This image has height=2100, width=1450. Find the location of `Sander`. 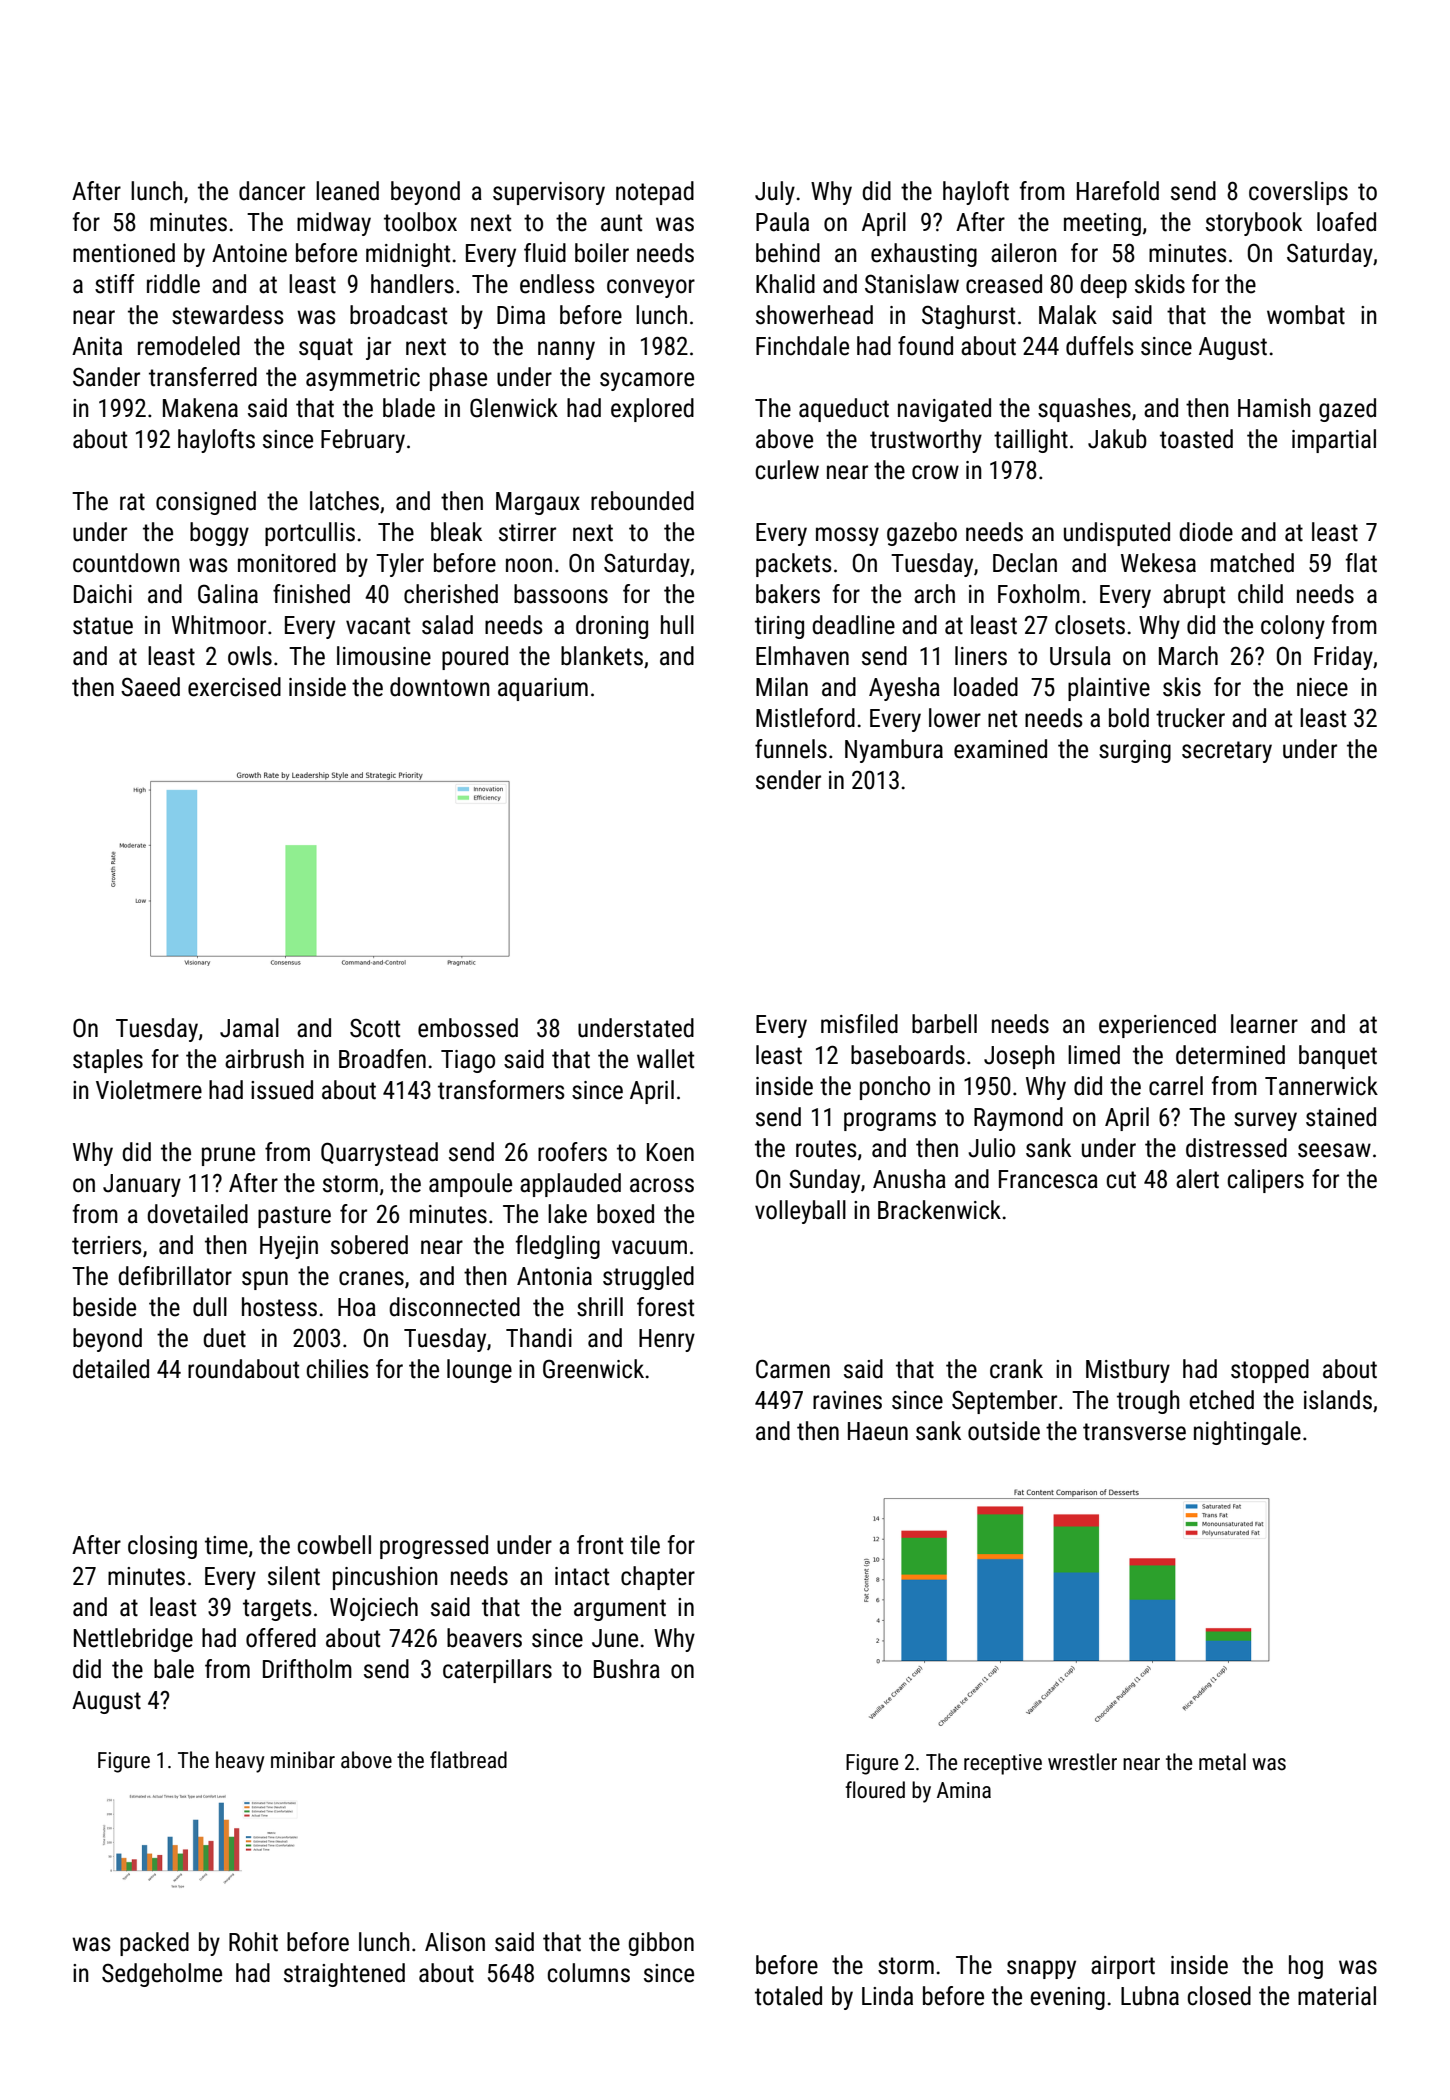

Sander is located at coordinates (106, 377).
